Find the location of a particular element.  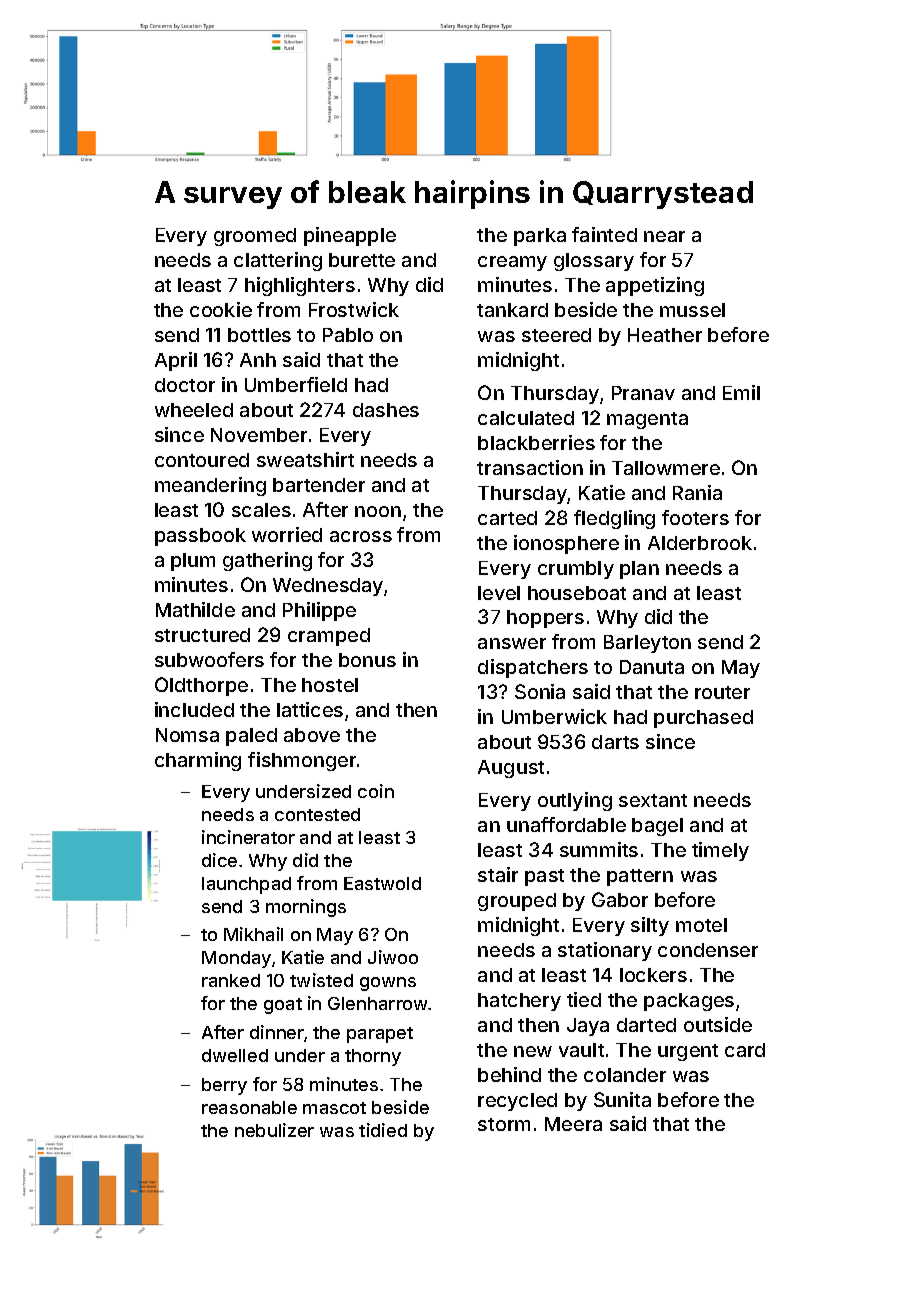

mussel is located at coordinates (692, 310).
